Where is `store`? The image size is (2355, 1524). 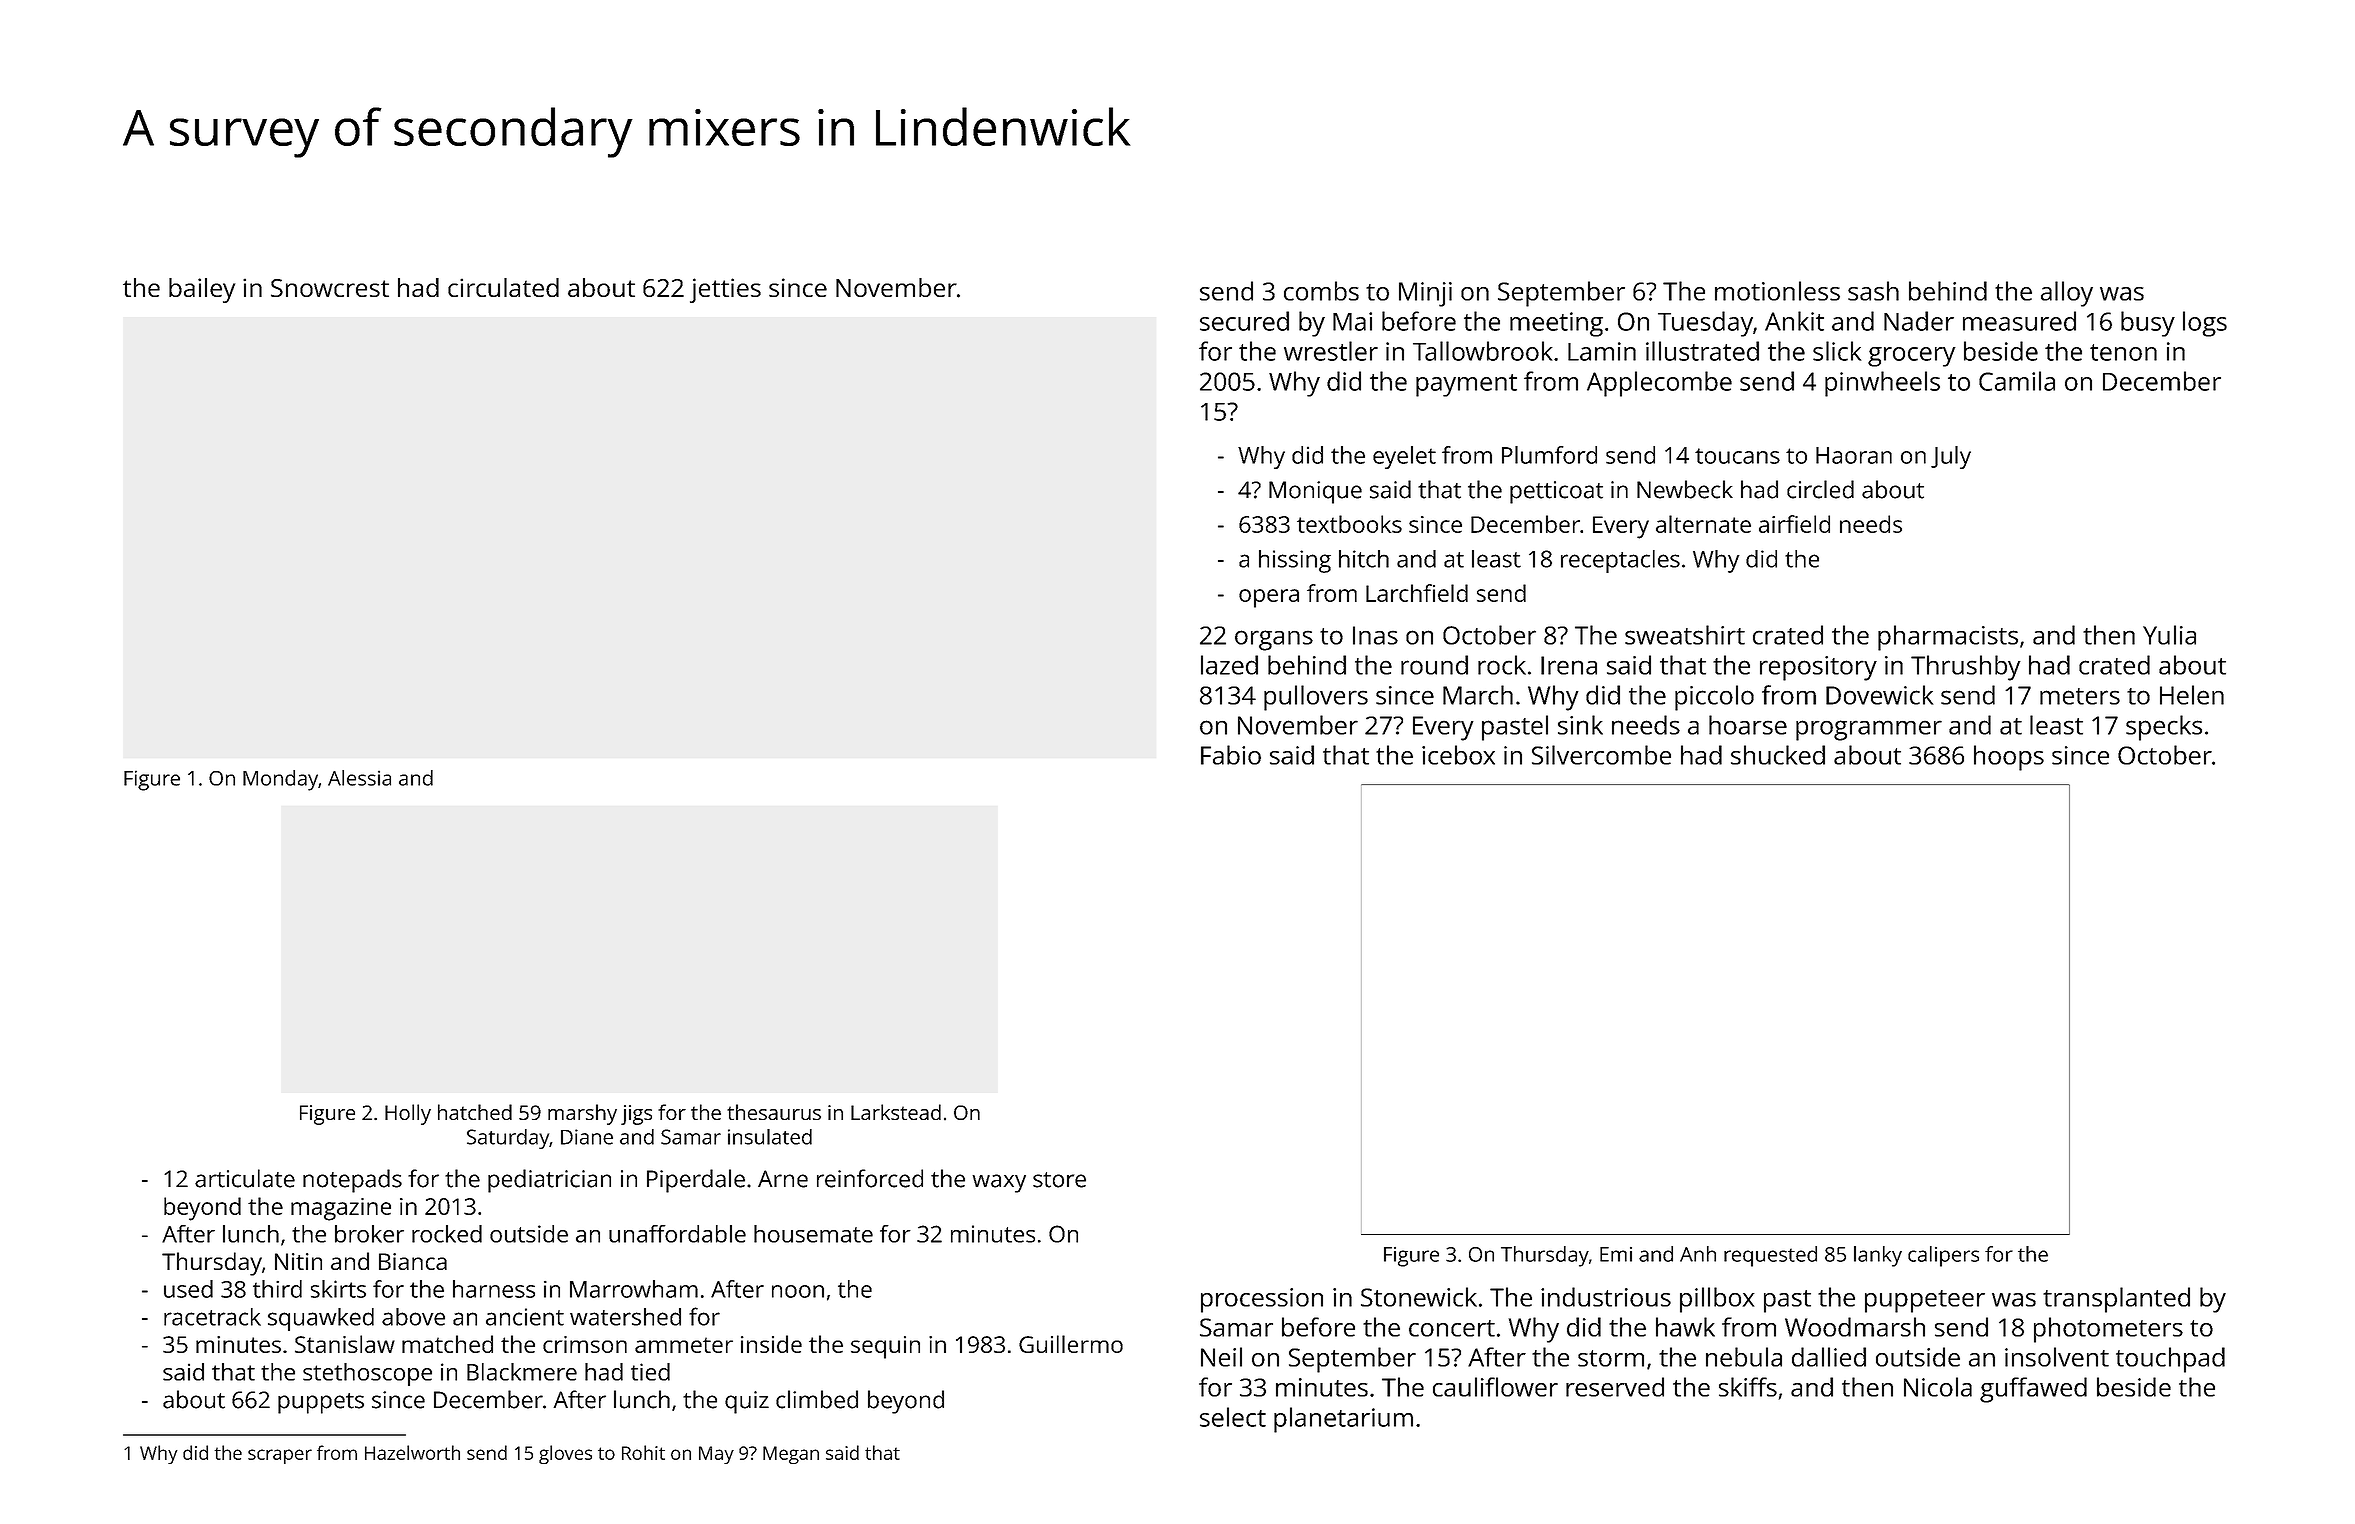
store is located at coordinates (1059, 1180).
